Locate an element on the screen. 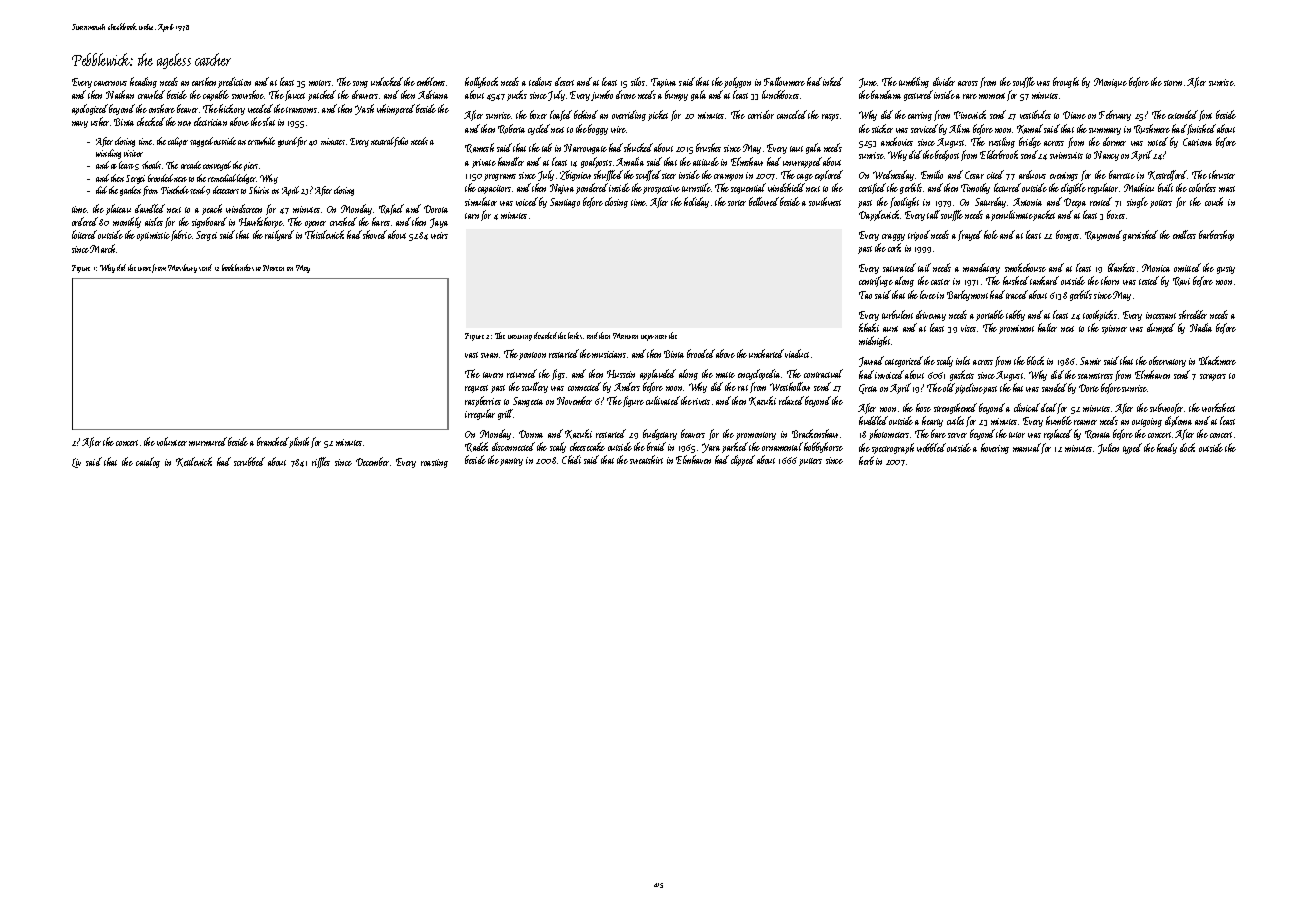 Image resolution: width=1308 pixels, height=924 pixels. riffles is located at coordinates (321, 462).
